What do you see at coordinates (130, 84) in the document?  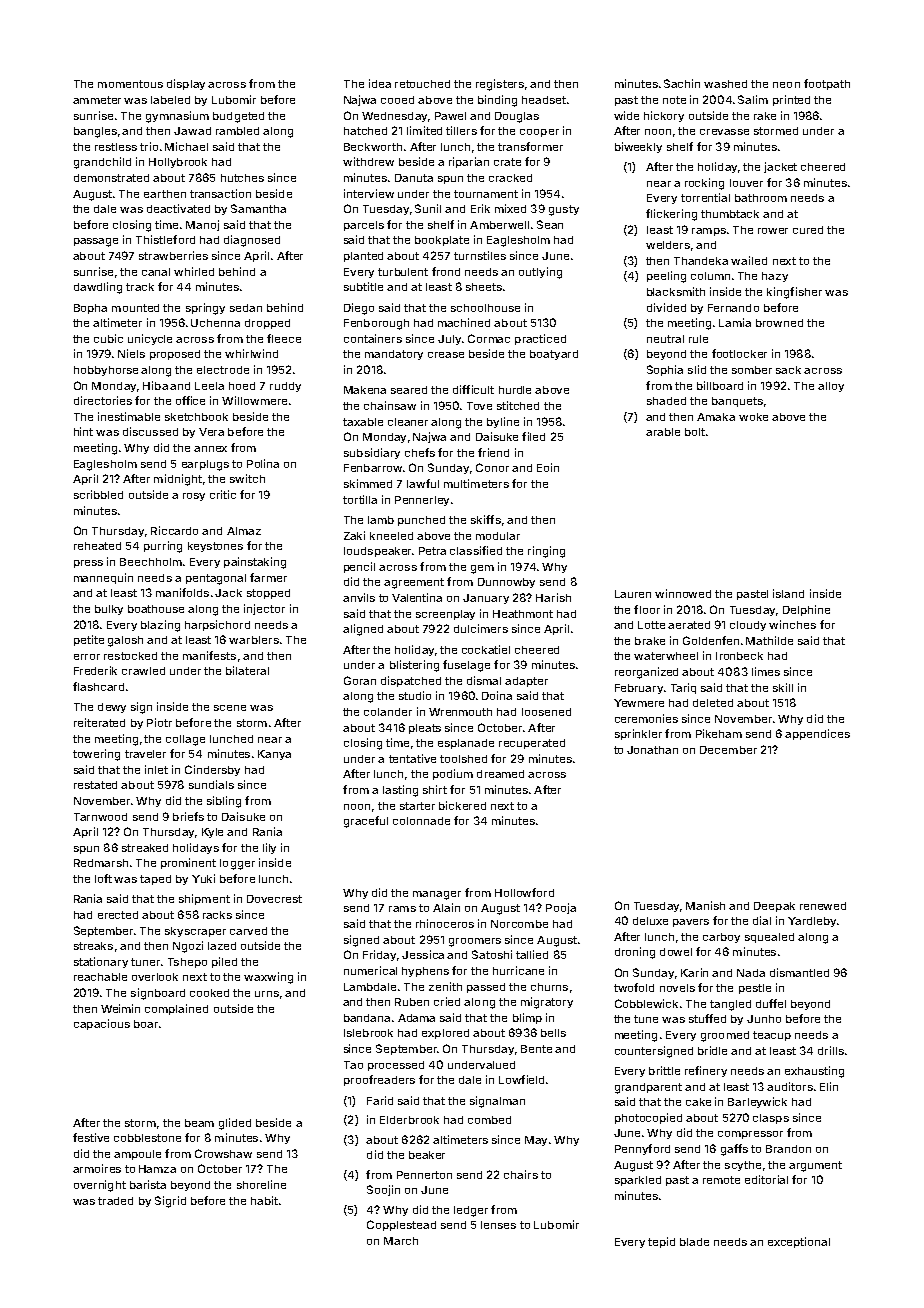 I see `momentous` at bounding box center [130, 84].
